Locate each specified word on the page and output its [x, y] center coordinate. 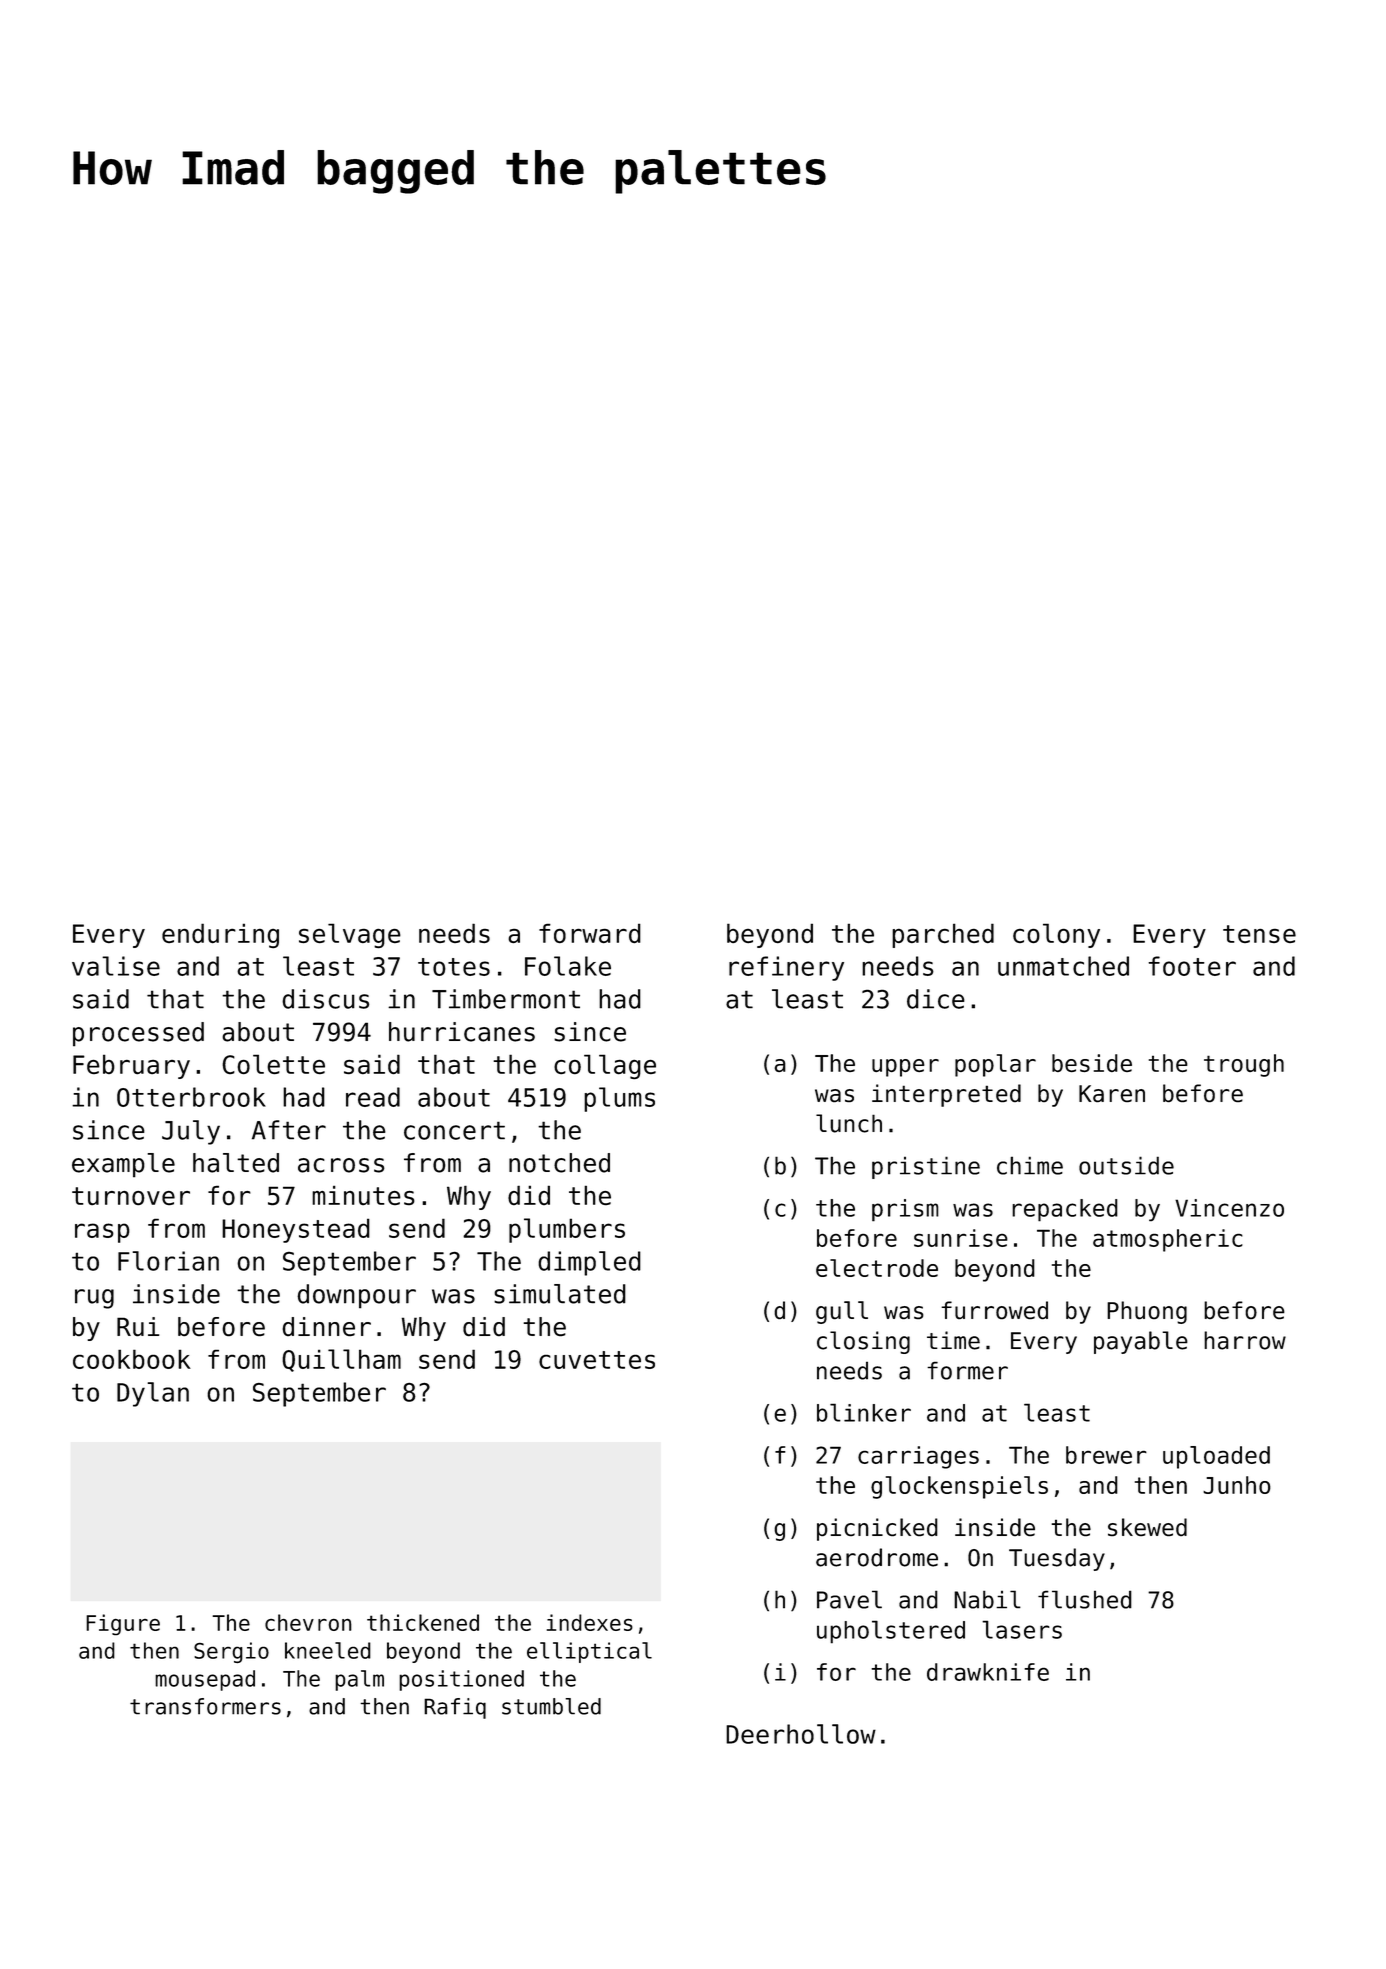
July [191, 1132]
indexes [590, 1622]
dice [936, 999]
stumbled [551, 1706]
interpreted [946, 1095]
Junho [1237, 1485]
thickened [423, 1622]
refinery [786, 968]
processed [138, 1034]
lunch [849, 1123]
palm [359, 1680]
